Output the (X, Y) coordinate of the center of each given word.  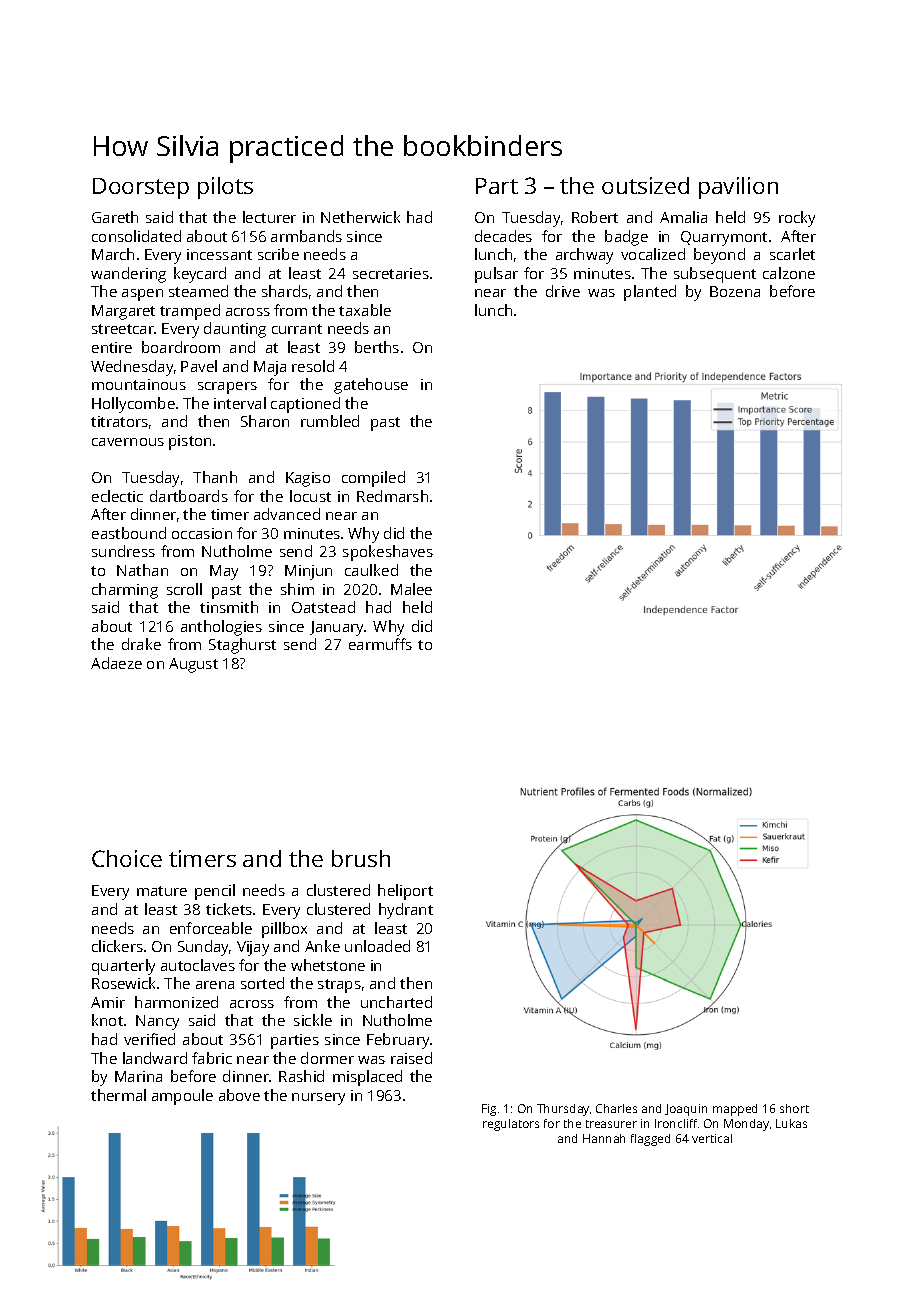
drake (141, 644)
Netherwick (360, 217)
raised (411, 1058)
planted (650, 293)
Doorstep (141, 188)
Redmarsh (392, 496)
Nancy (157, 1022)
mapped (735, 1110)
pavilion (738, 188)
